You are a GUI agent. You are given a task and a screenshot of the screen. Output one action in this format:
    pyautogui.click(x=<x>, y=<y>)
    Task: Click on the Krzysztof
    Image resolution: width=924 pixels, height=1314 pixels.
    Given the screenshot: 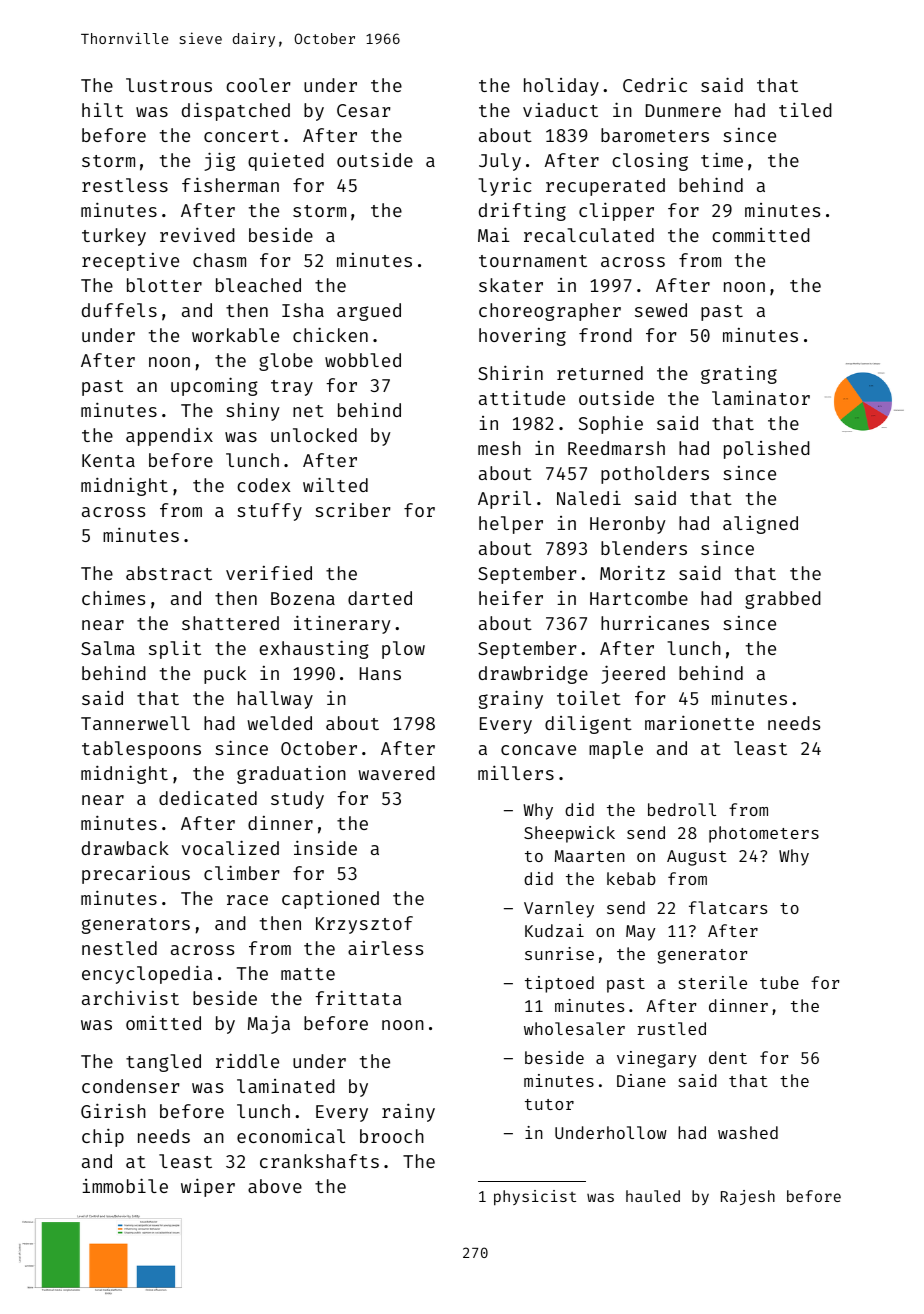 What is the action you would take?
    pyautogui.click(x=364, y=925)
